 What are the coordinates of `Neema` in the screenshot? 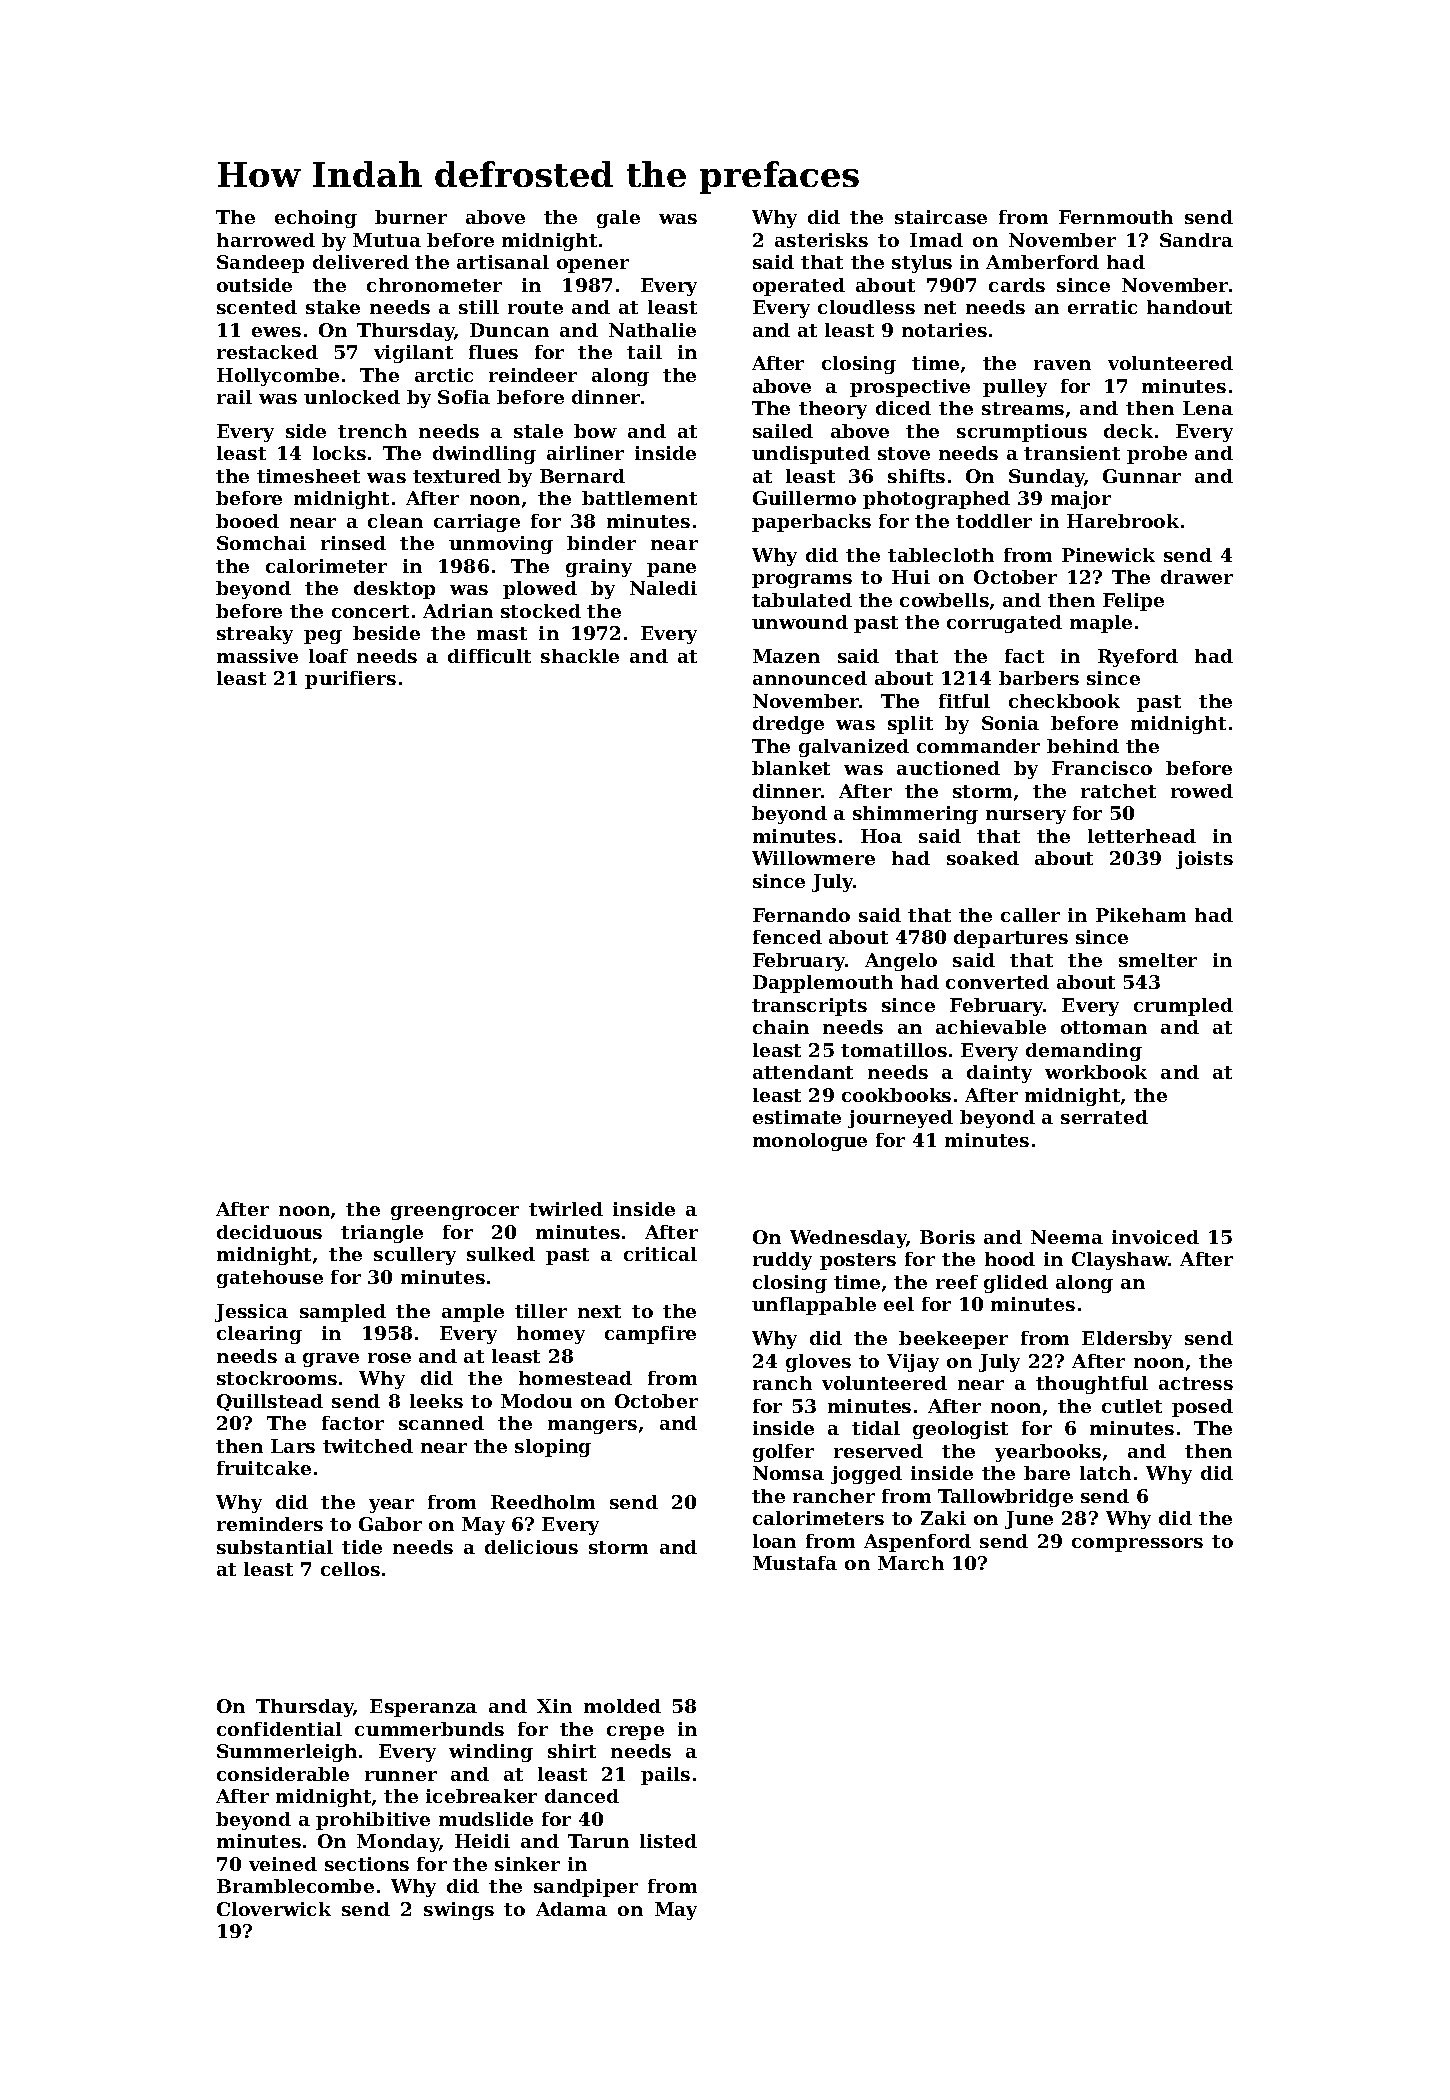 It's located at (1067, 1237).
